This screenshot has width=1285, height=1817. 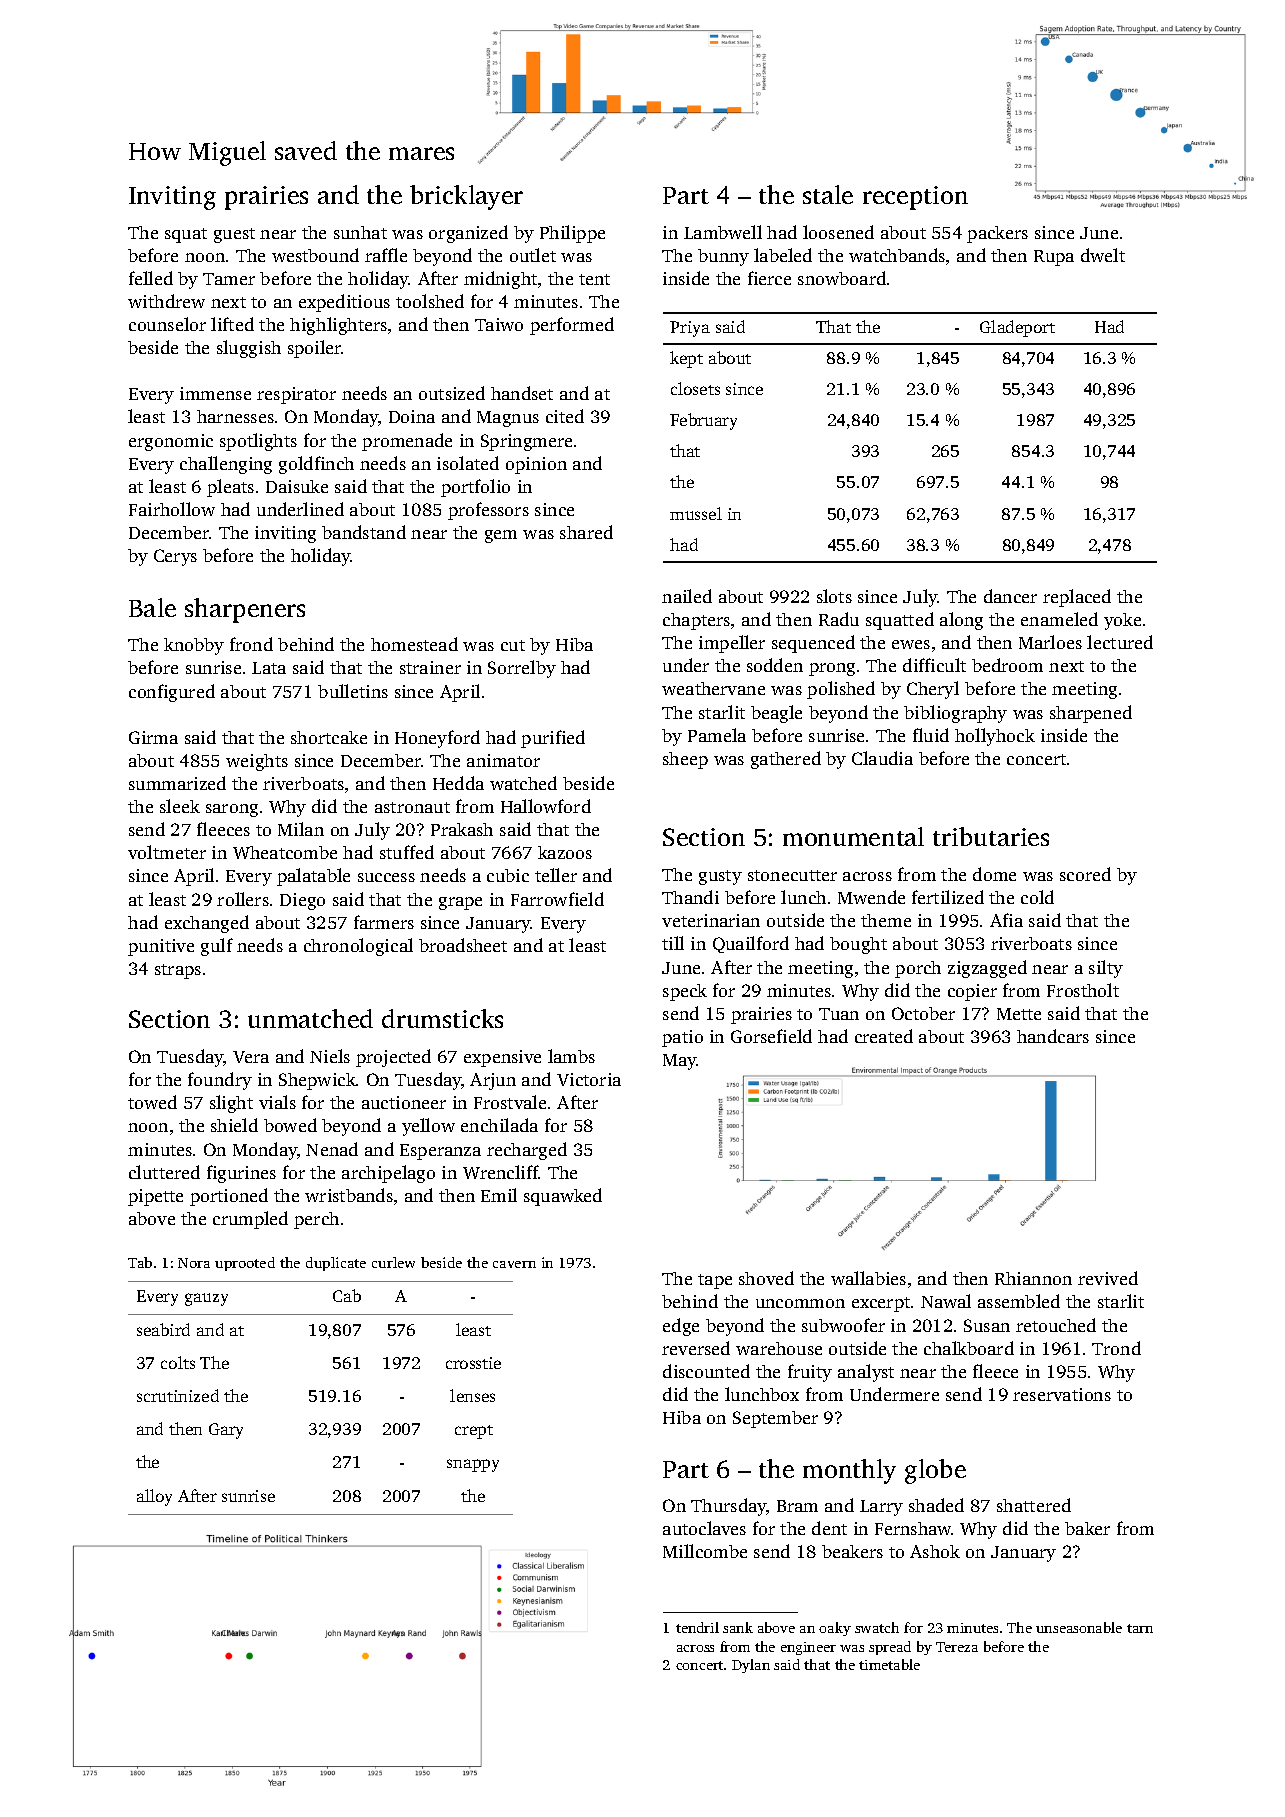 I want to click on Philippe, so click(x=572, y=234).
